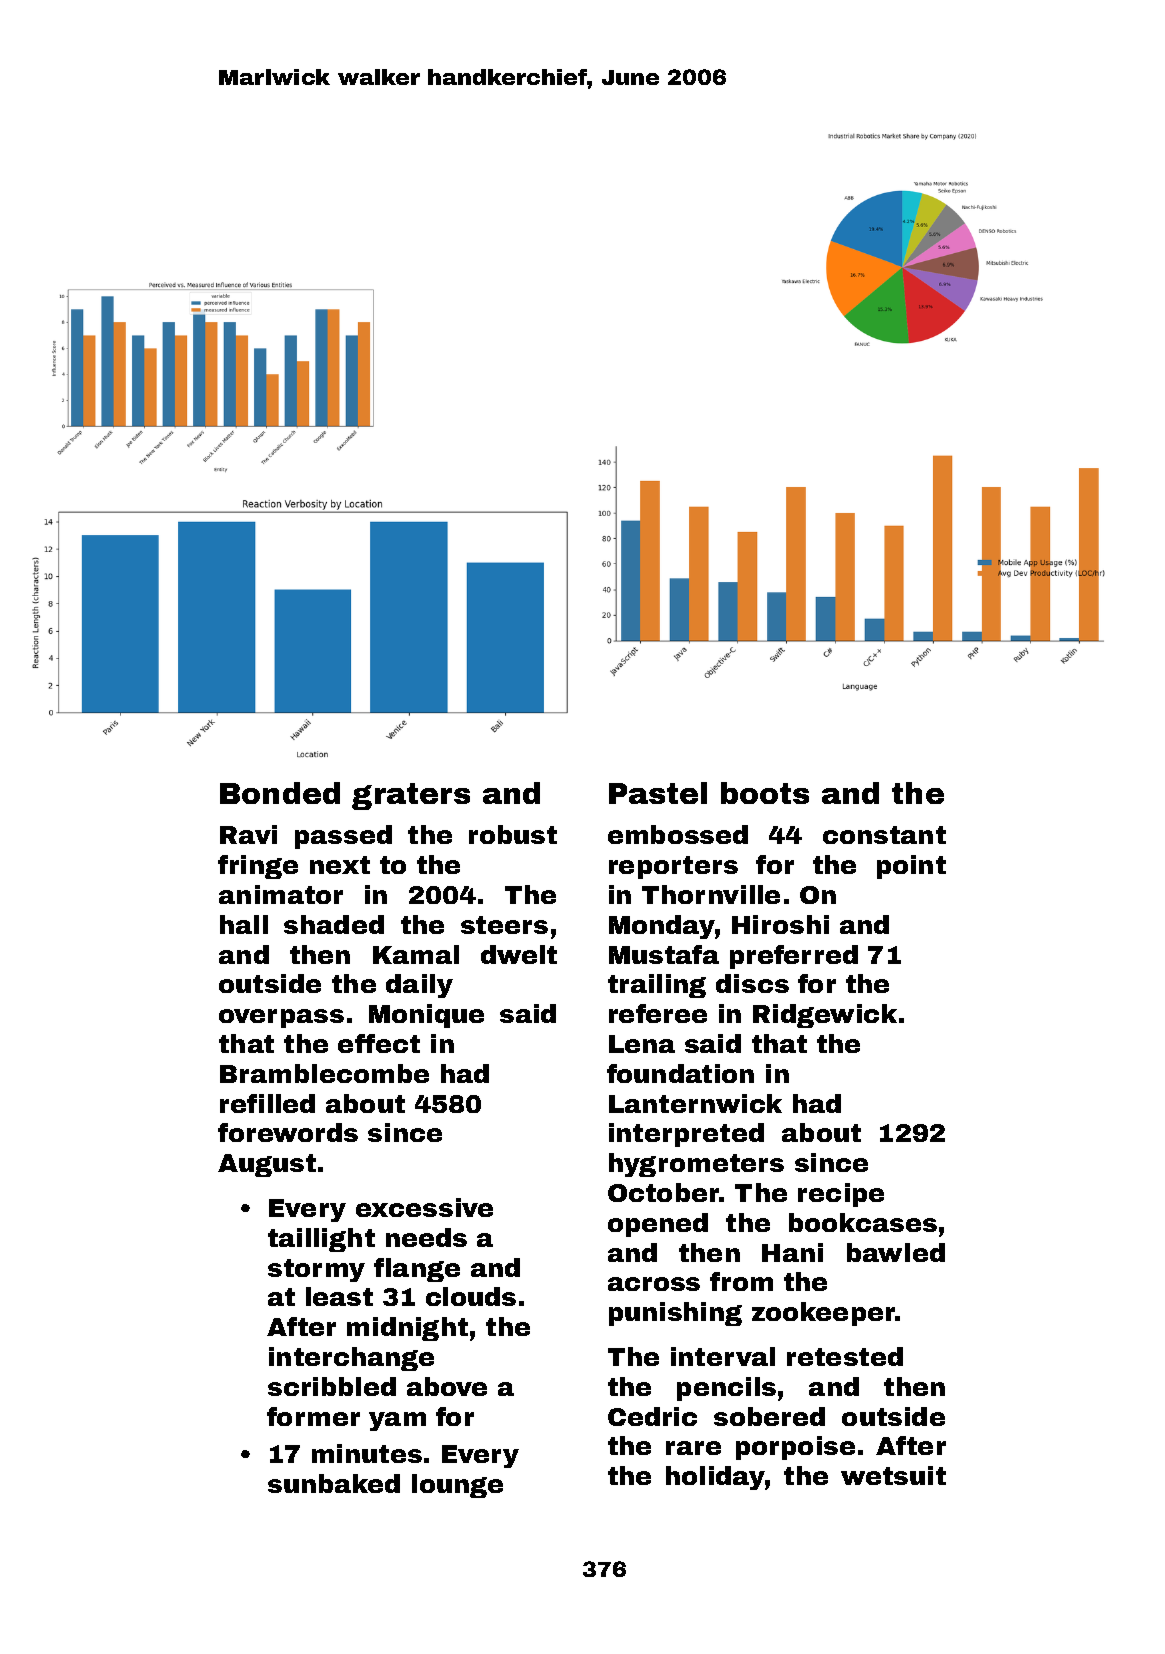 This screenshot has width=1165, height=1654. I want to click on recipe, so click(841, 1195).
